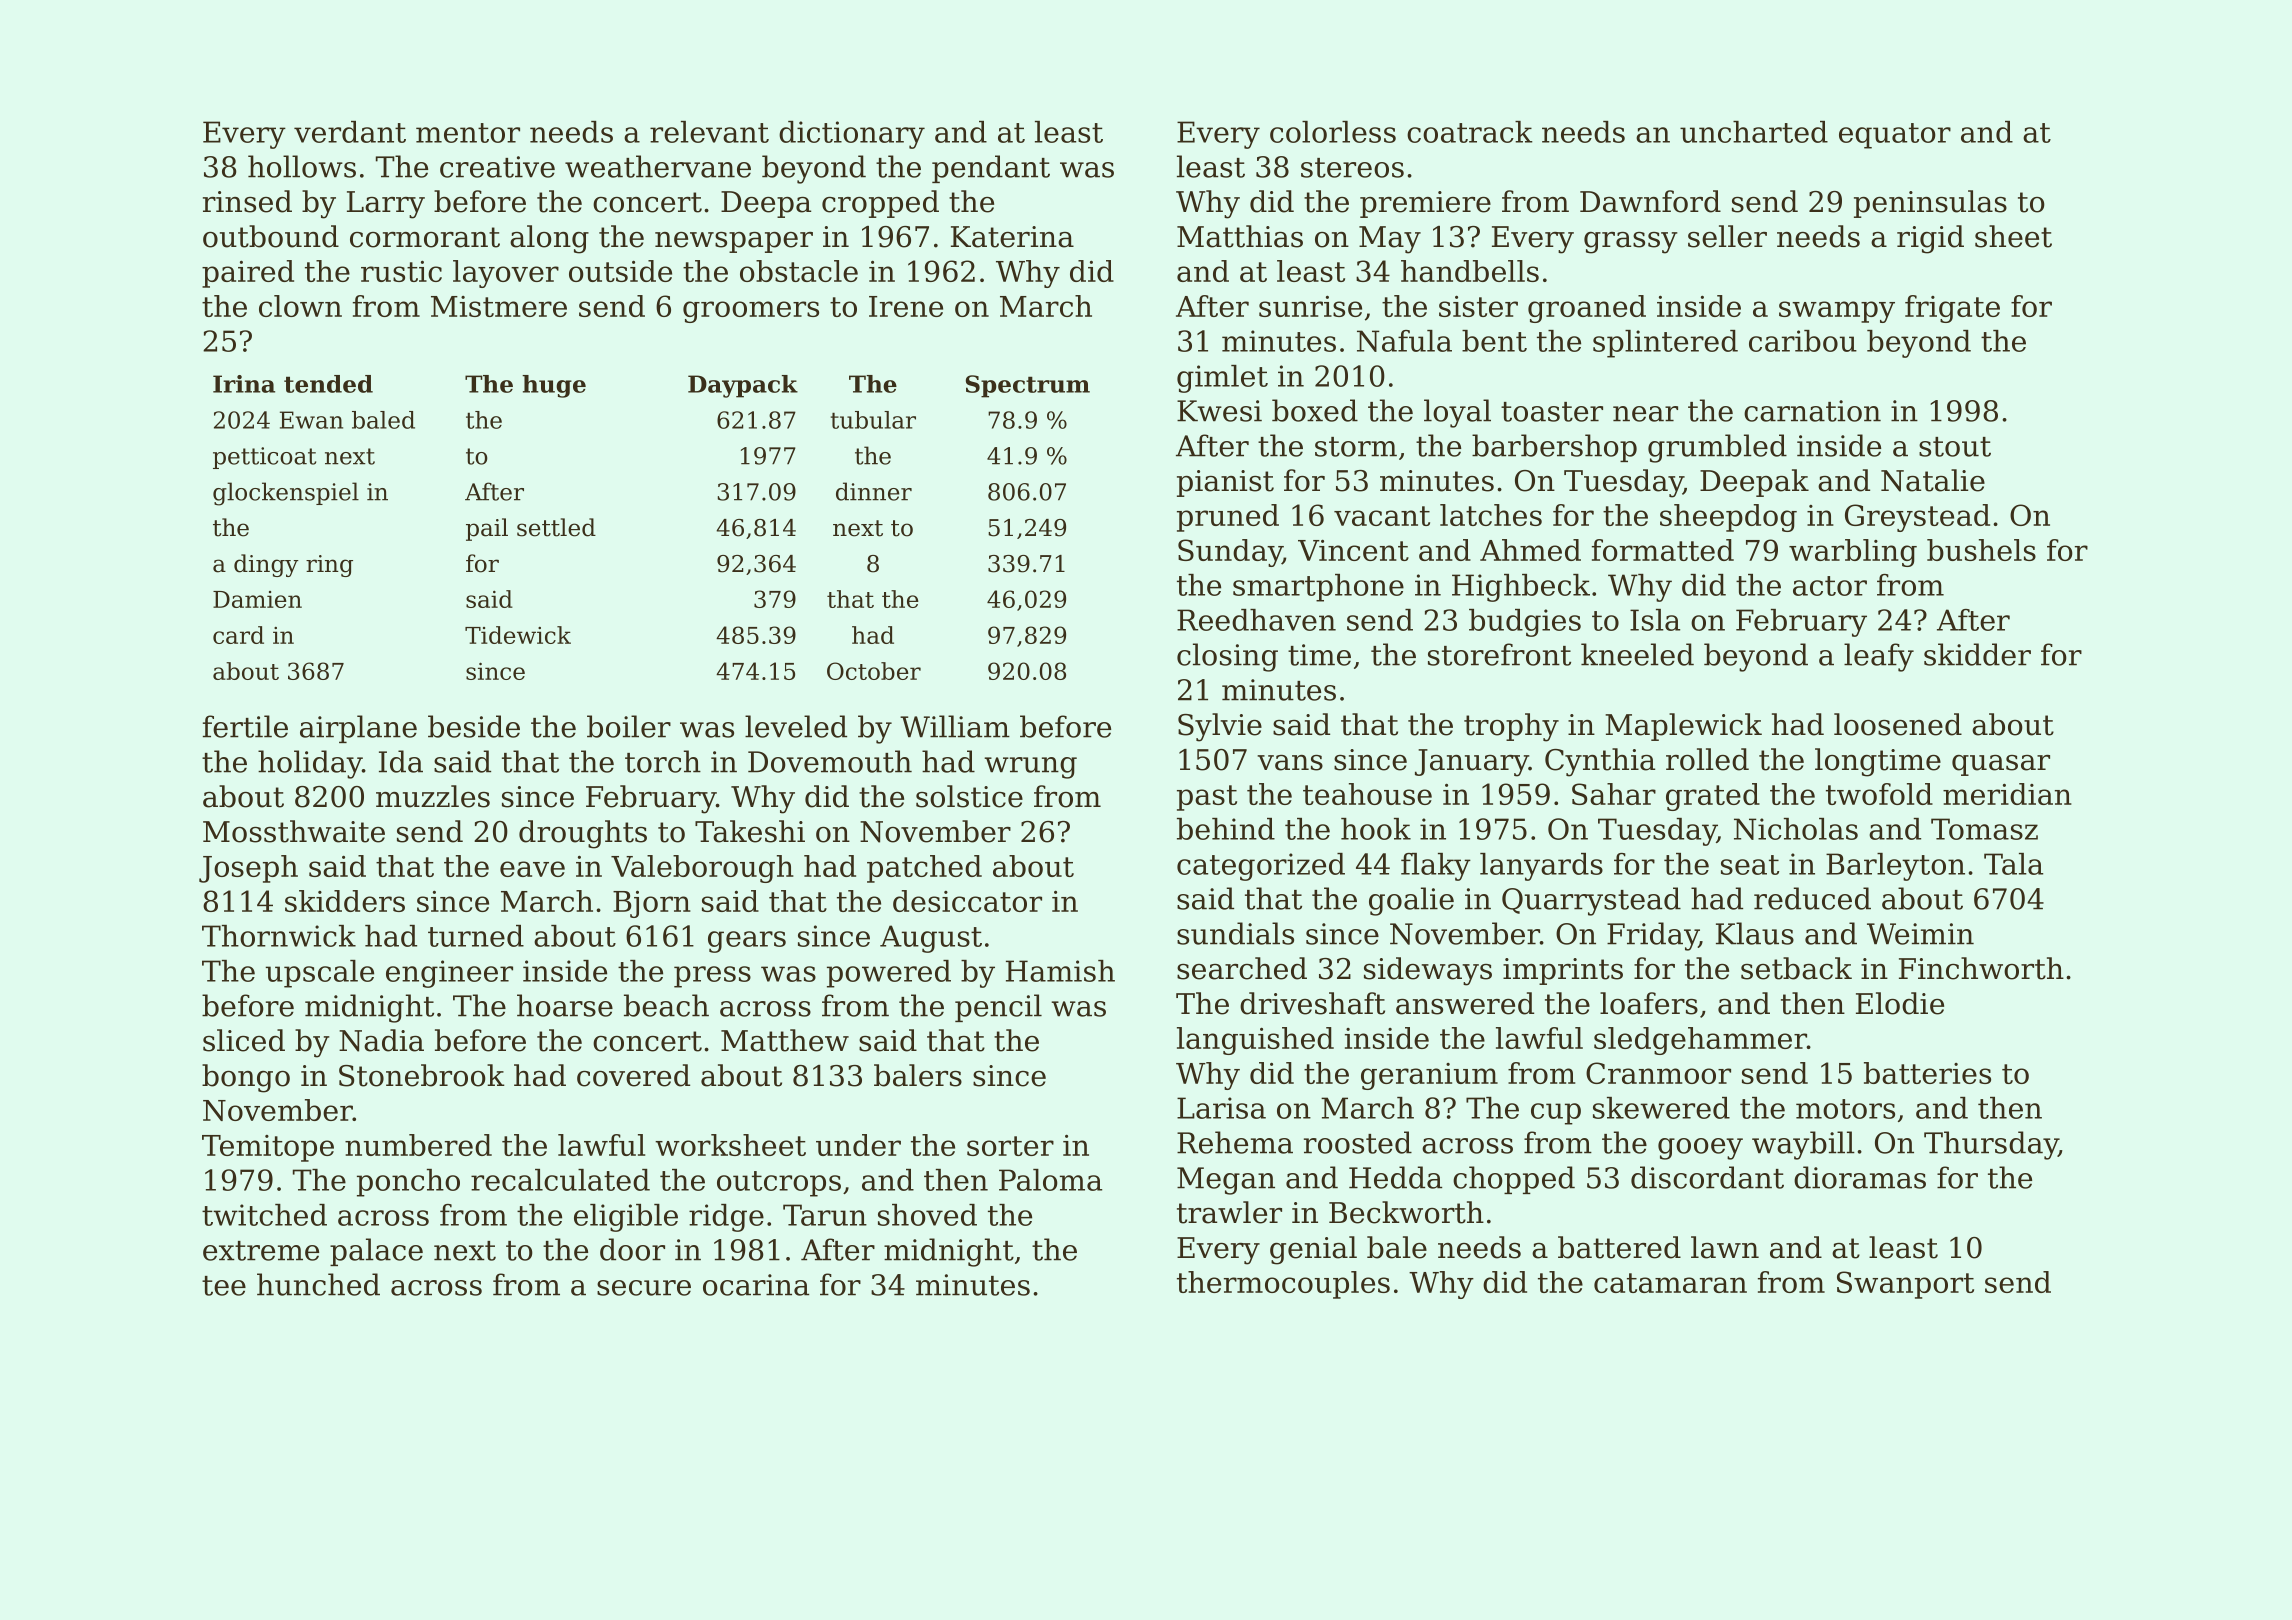 Image resolution: width=2292 pixels, height=1620 pixels. I want to click on Swanport, so click(1905, 1285).
